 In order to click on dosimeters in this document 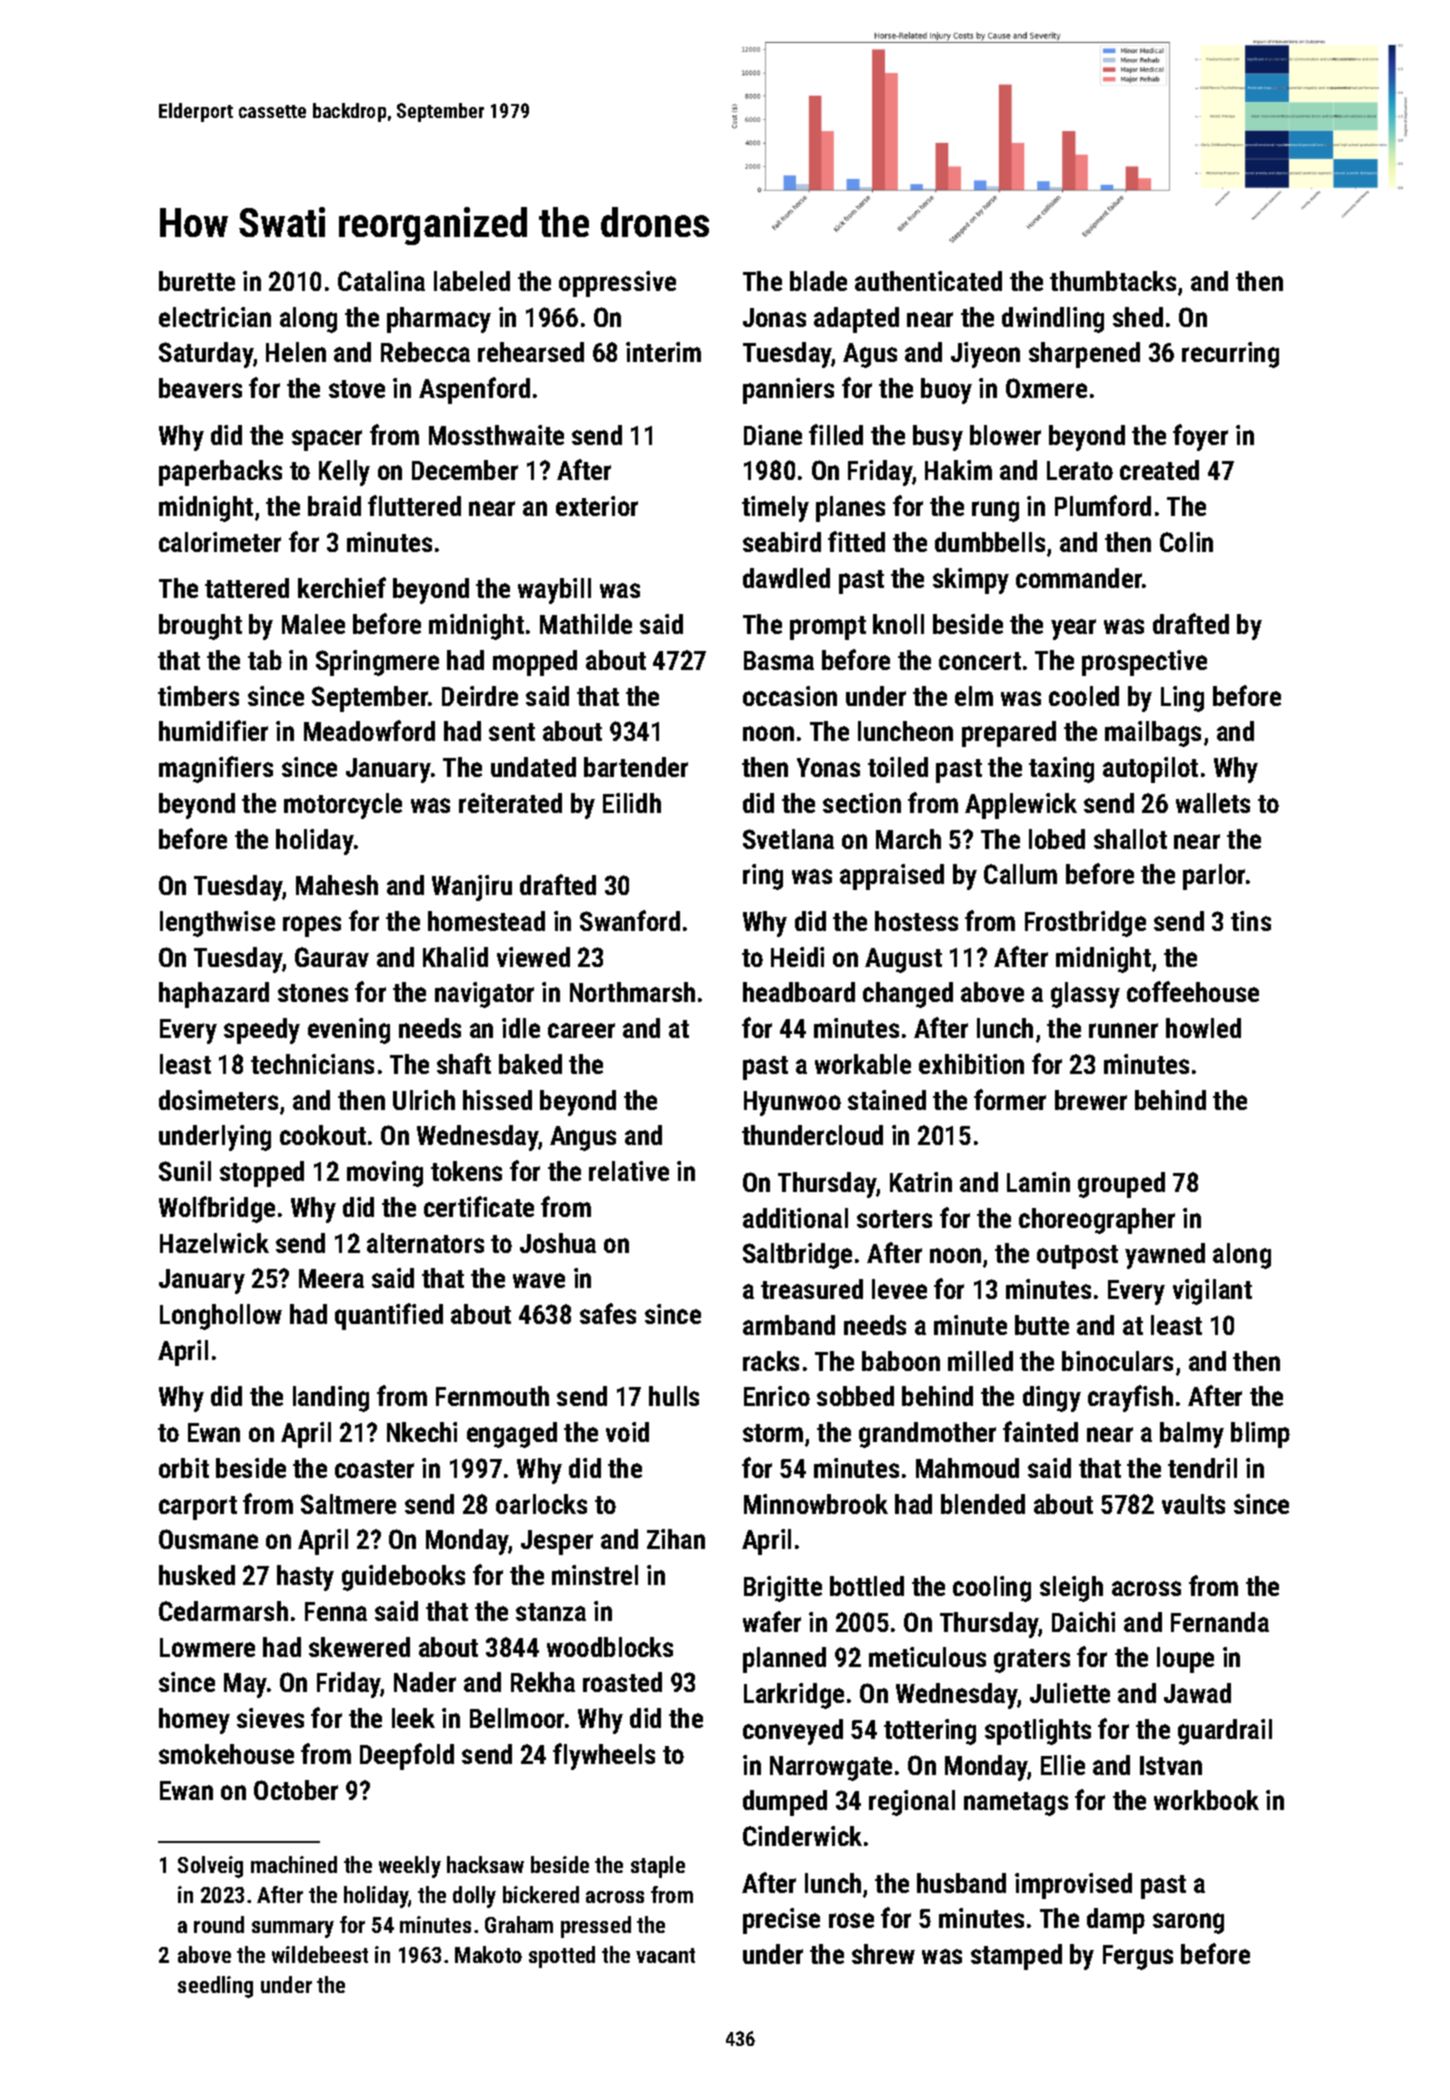, I will do `click(218, 1100)`.
